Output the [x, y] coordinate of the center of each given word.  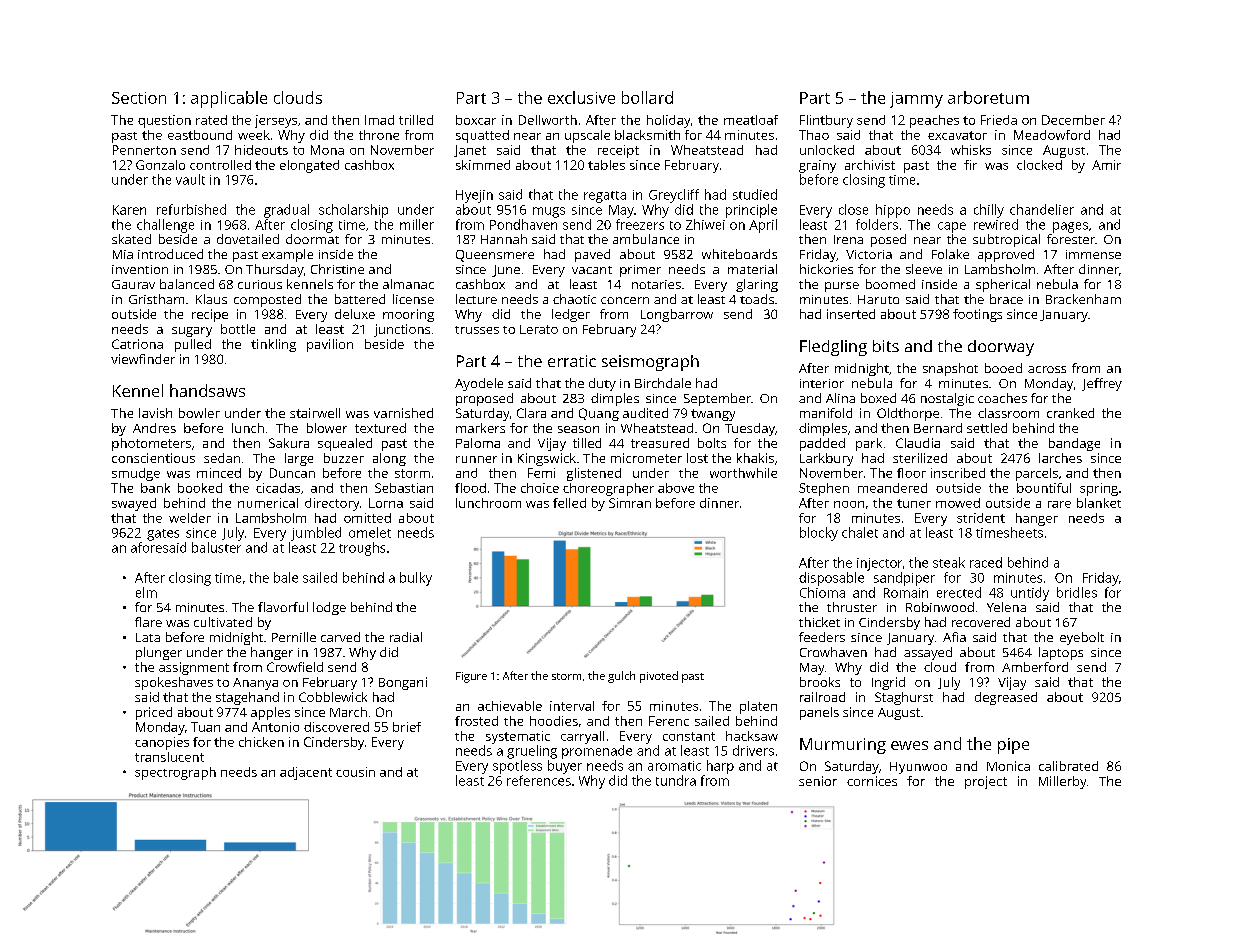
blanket [1099, 503]
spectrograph [175, 773]
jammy [916, 100]
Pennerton [144, 150]
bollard [647, 97]
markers [480, 428]
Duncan [292, 473]
